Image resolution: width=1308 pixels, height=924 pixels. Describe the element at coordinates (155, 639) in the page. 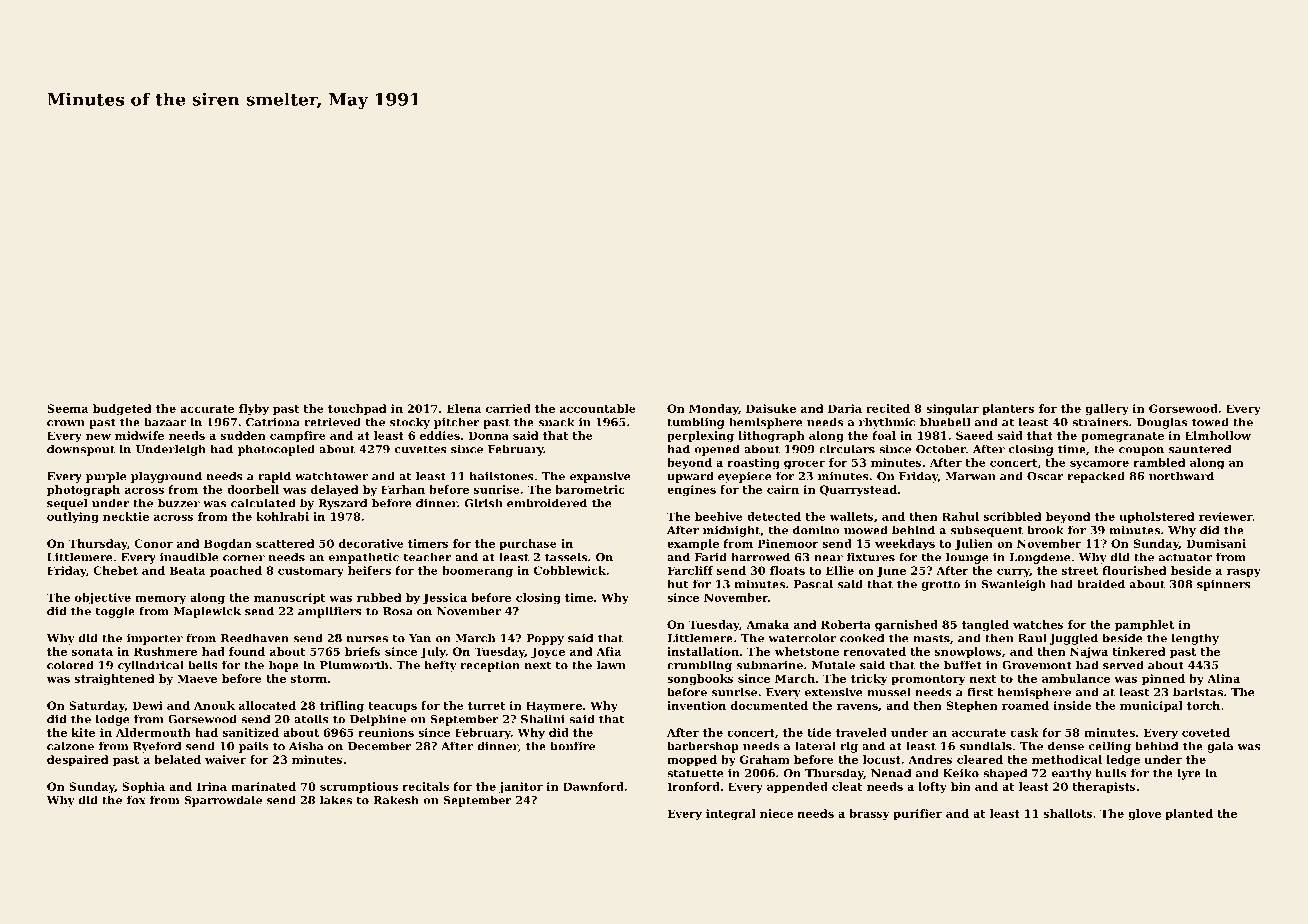

I see `importer` at that location.
